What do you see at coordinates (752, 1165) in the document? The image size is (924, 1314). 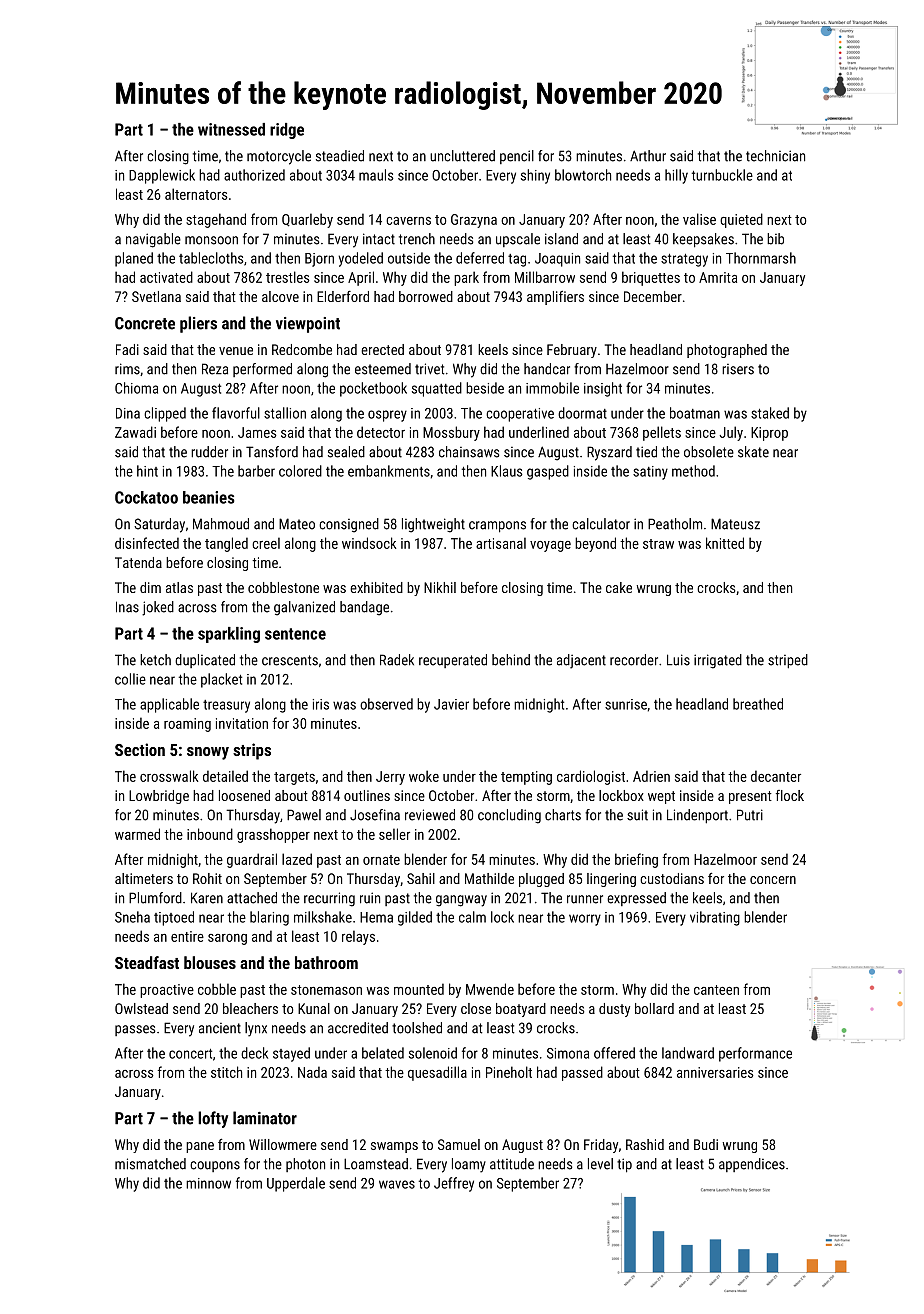 I see `appendices` at bounding box center [752, 1165].
